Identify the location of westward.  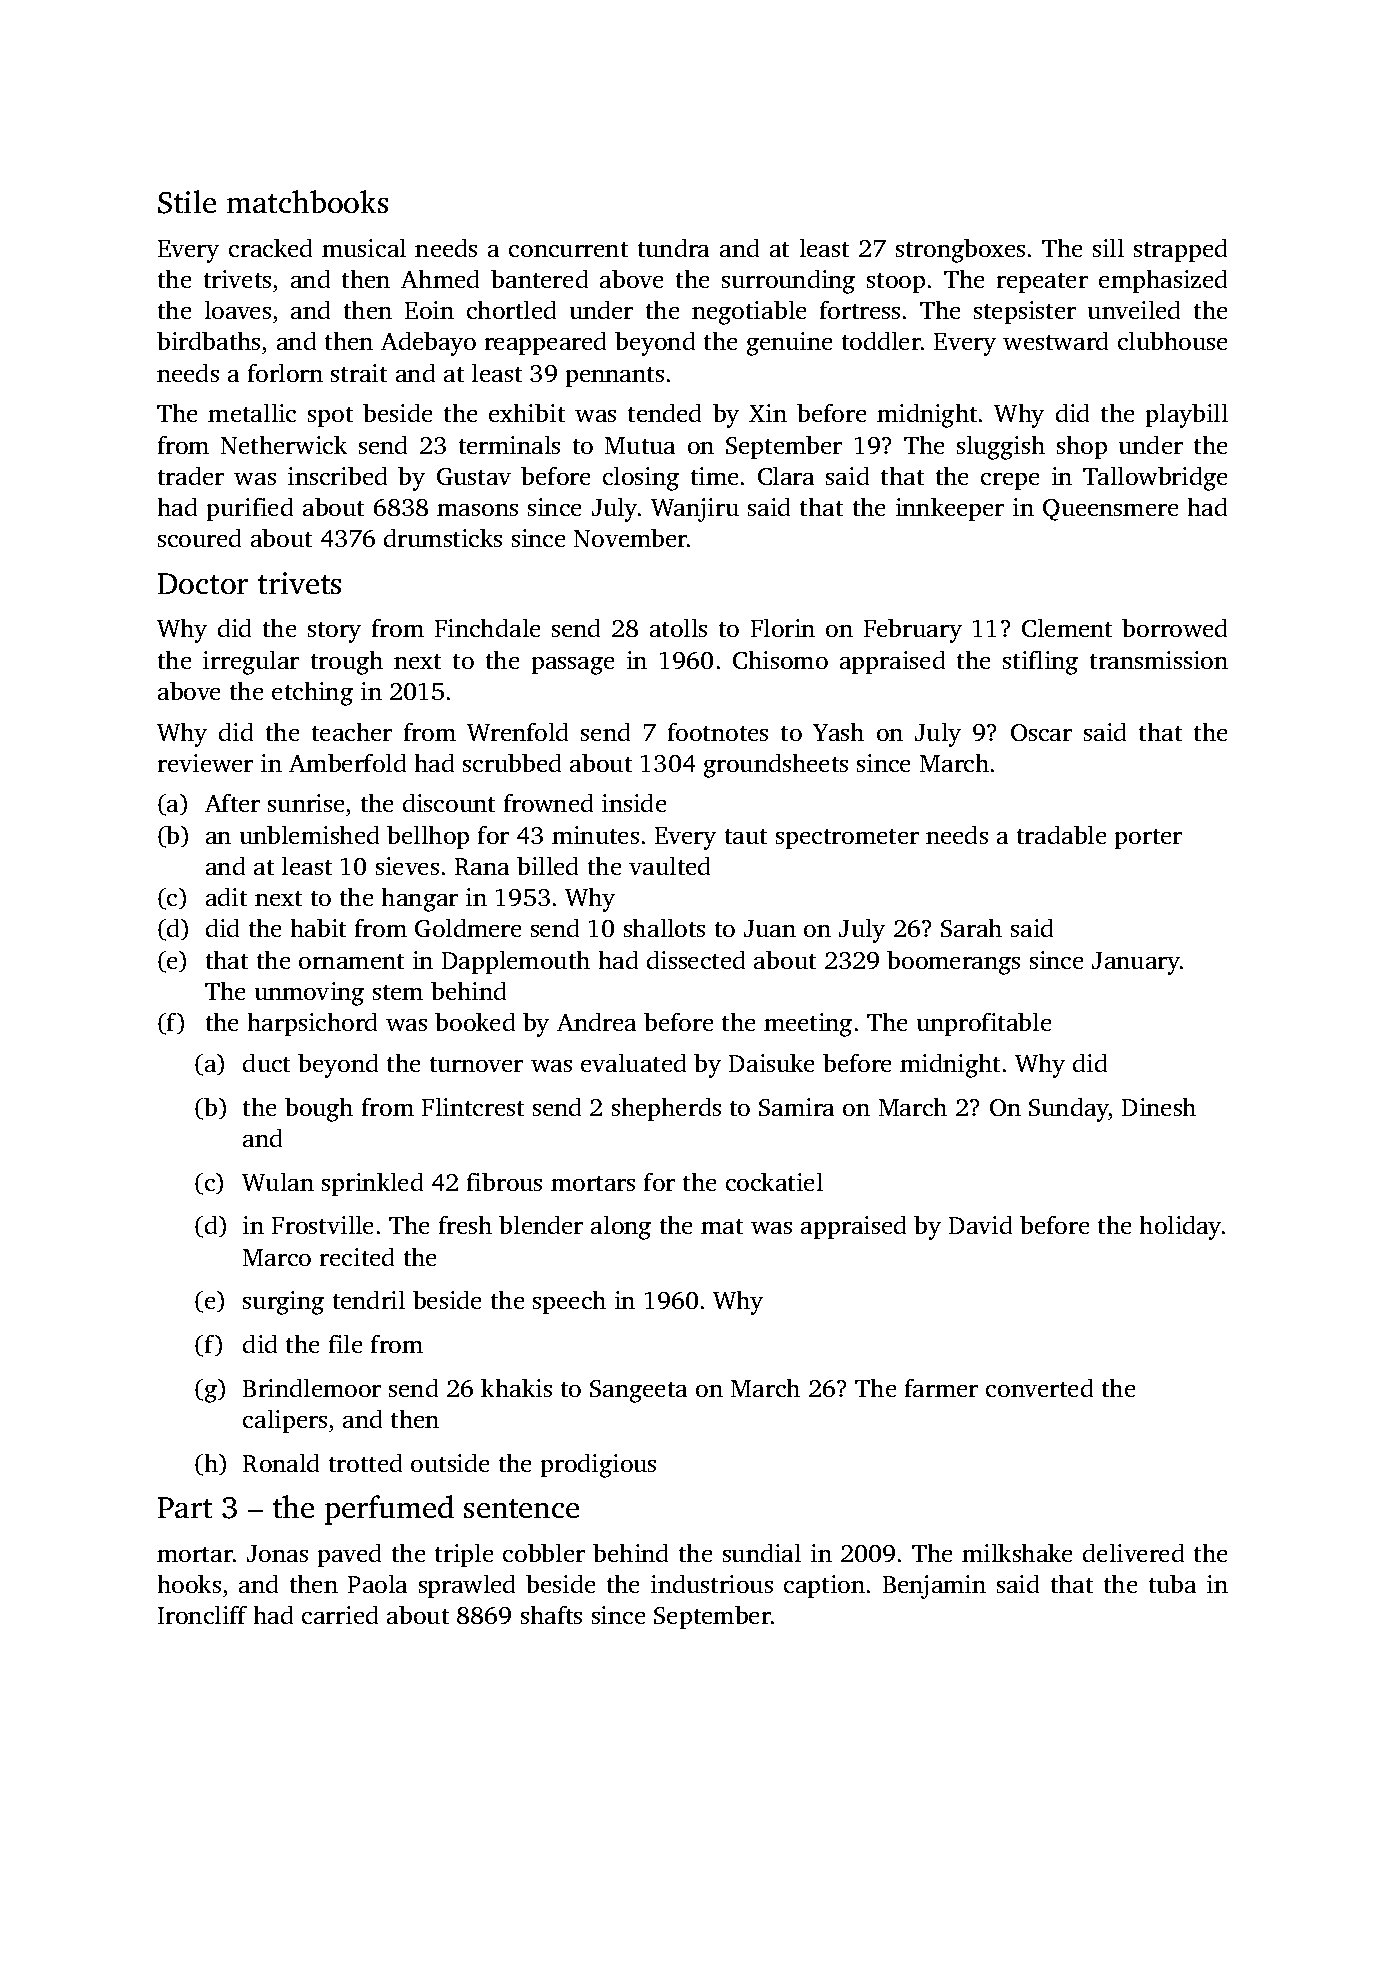
(1055, 341).
